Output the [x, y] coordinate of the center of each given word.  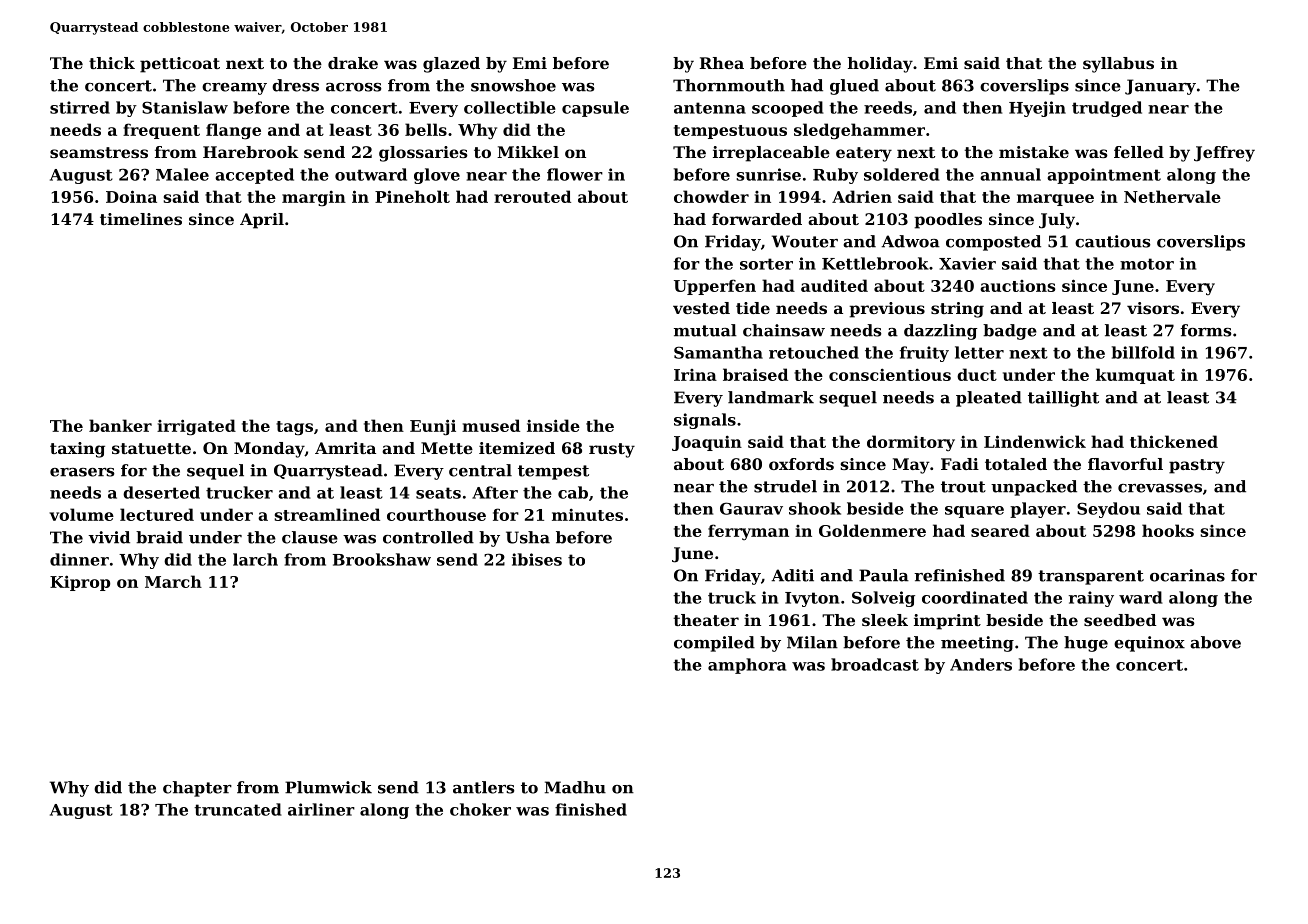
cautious [1113, 241]
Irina [695, 375]
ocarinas [1187, 575]
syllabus [1118, 65]
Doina [131, 196]
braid [159, 537]
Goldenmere [872, 530]
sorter [766, 264]
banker [120, 425]
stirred [80, 107]
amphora [747, 666]
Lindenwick [1035, 441]
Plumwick [328, 787]
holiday [880, 65]
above [1215, 642]
